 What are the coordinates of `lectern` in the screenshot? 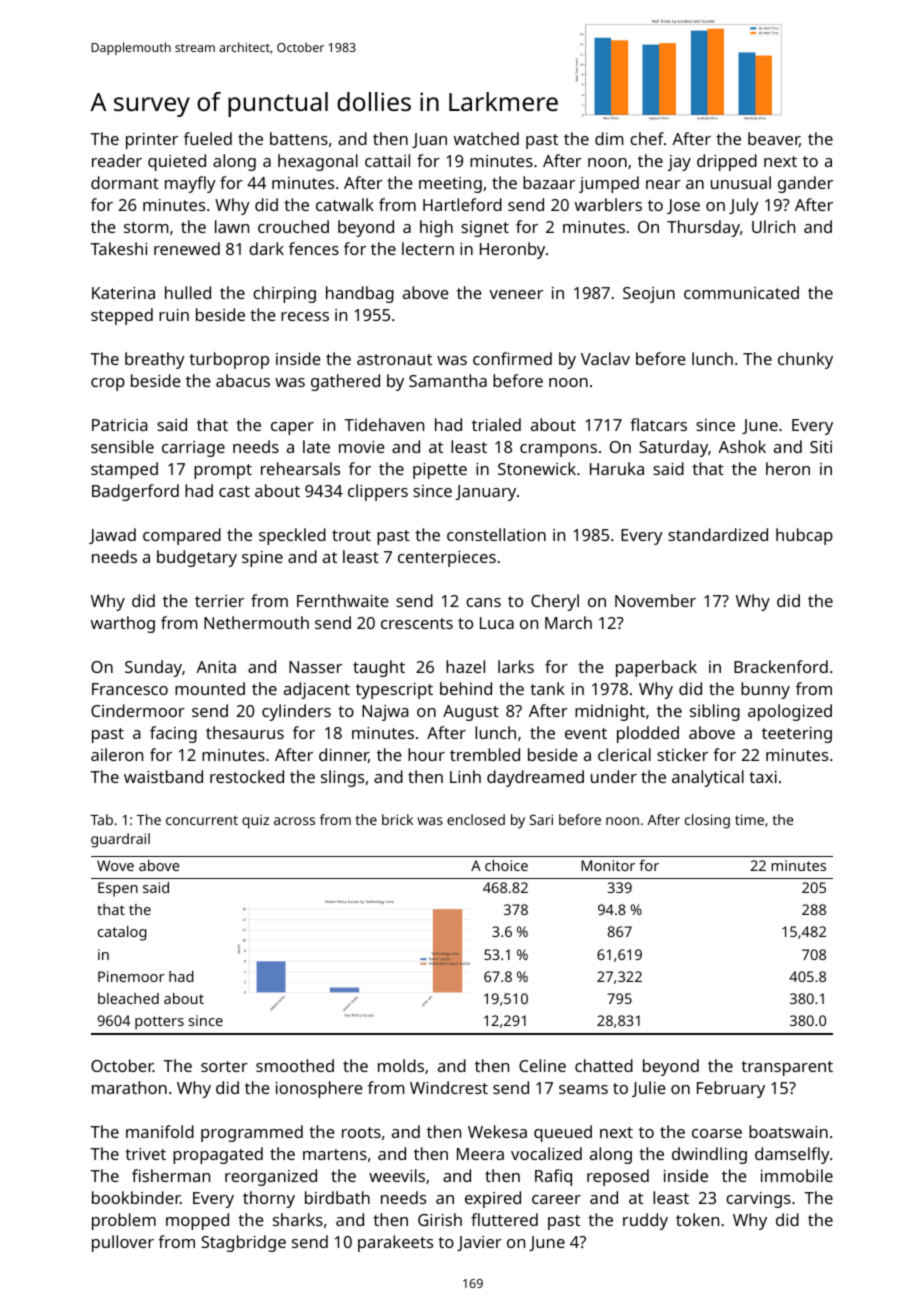 It's located at (428, 248).
